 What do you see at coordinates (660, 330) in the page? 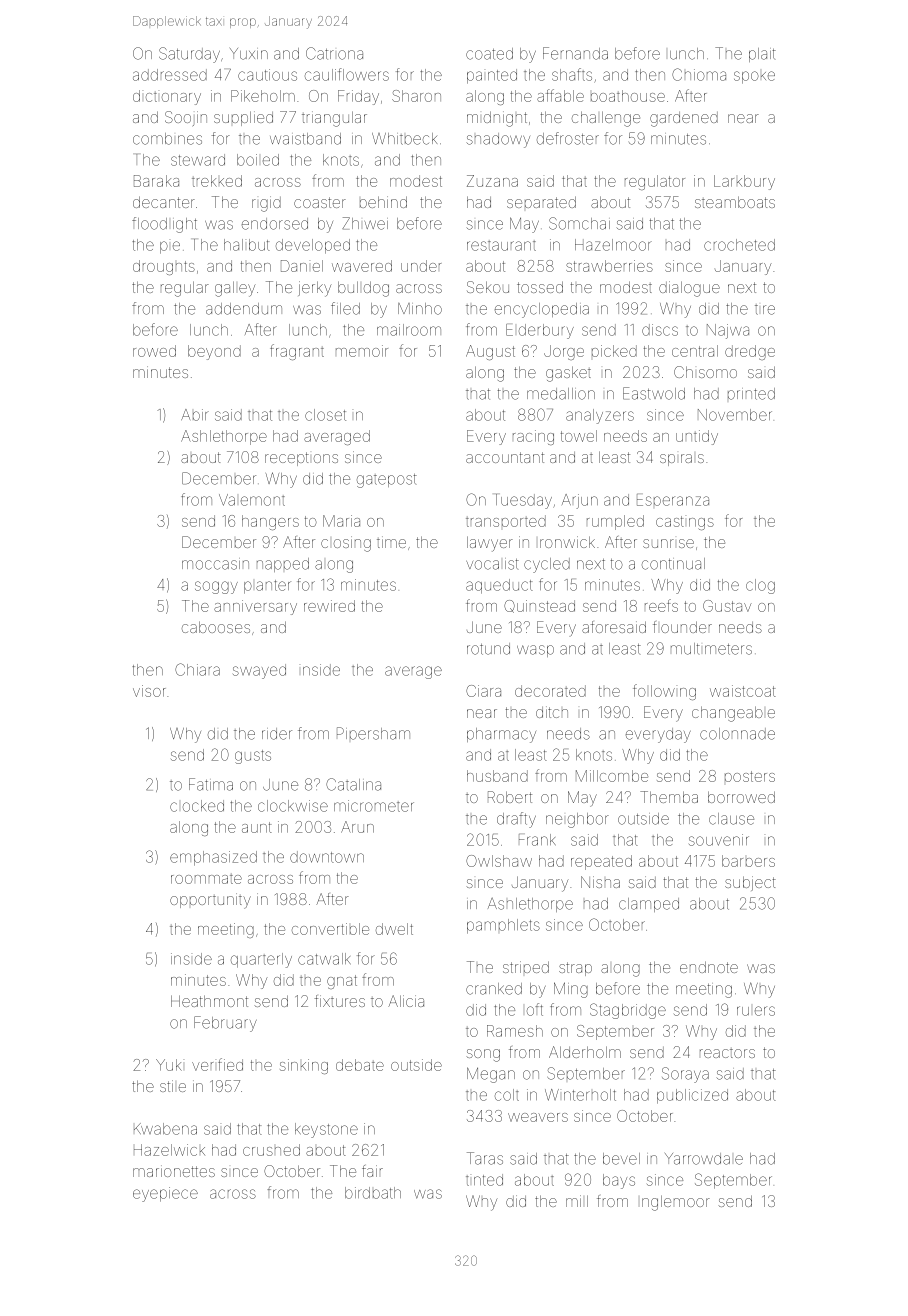
I see `discs` at bounding box center [660, 330].
